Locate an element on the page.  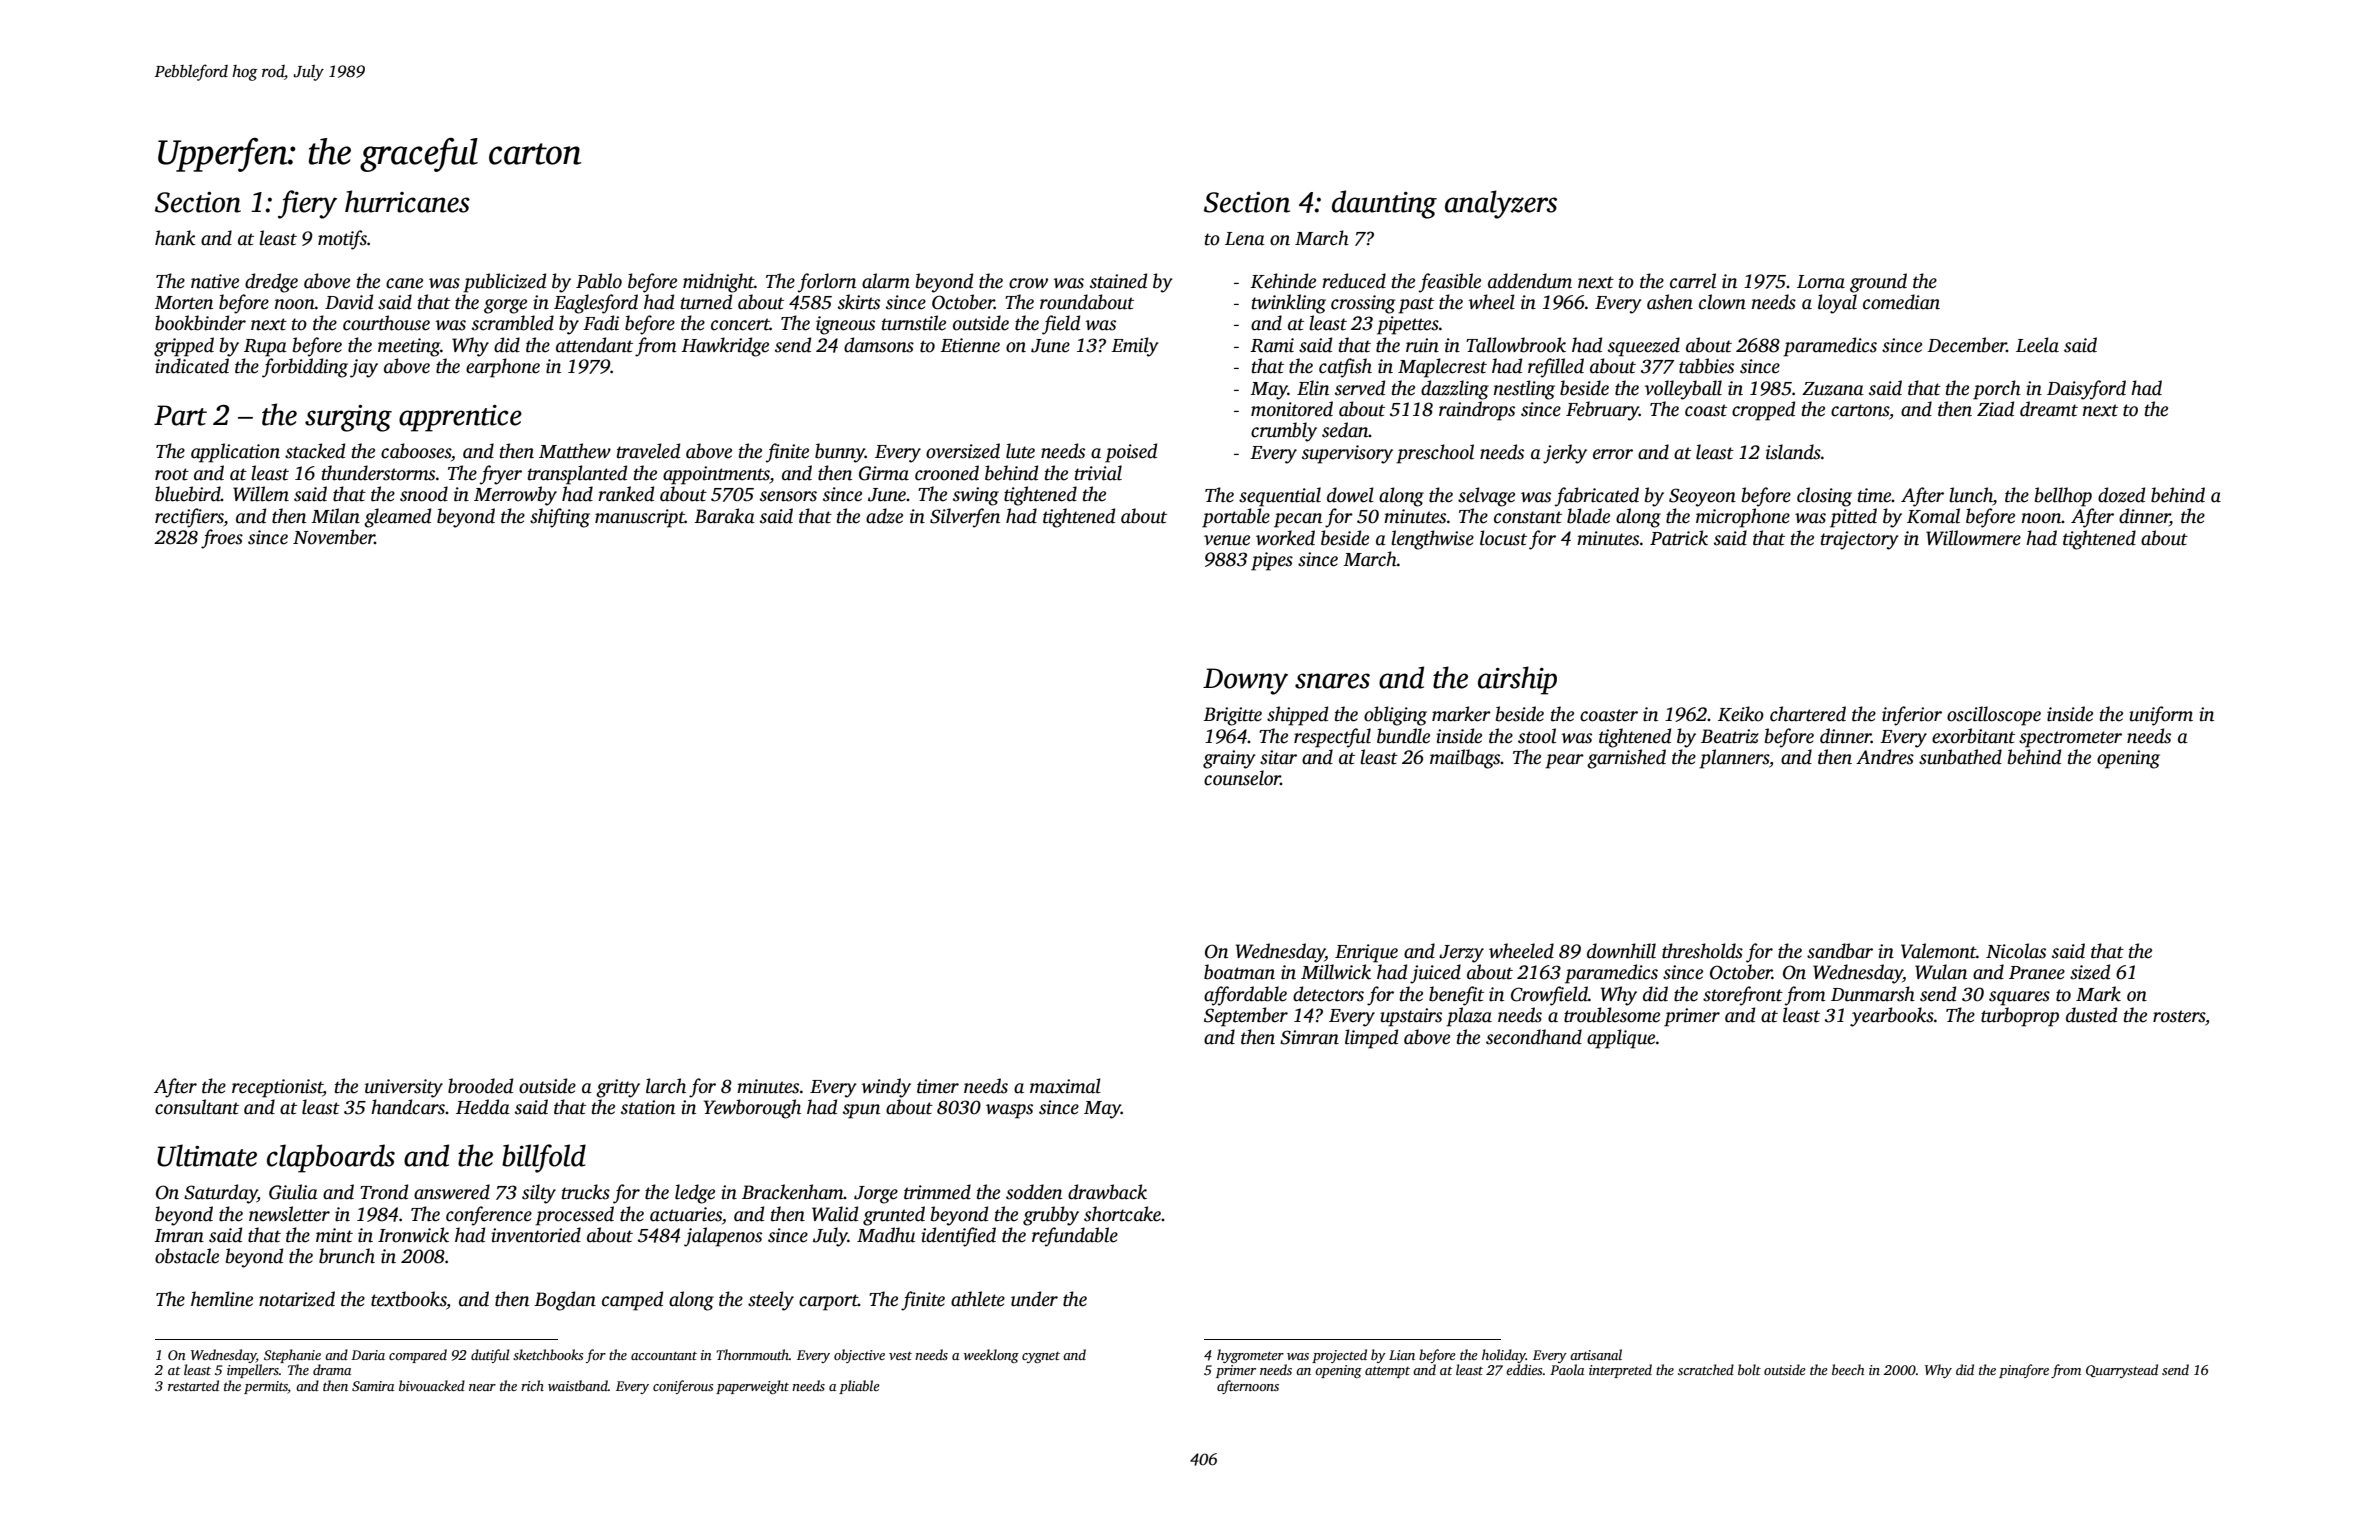
mint is located at coordinates (334, 1235).
